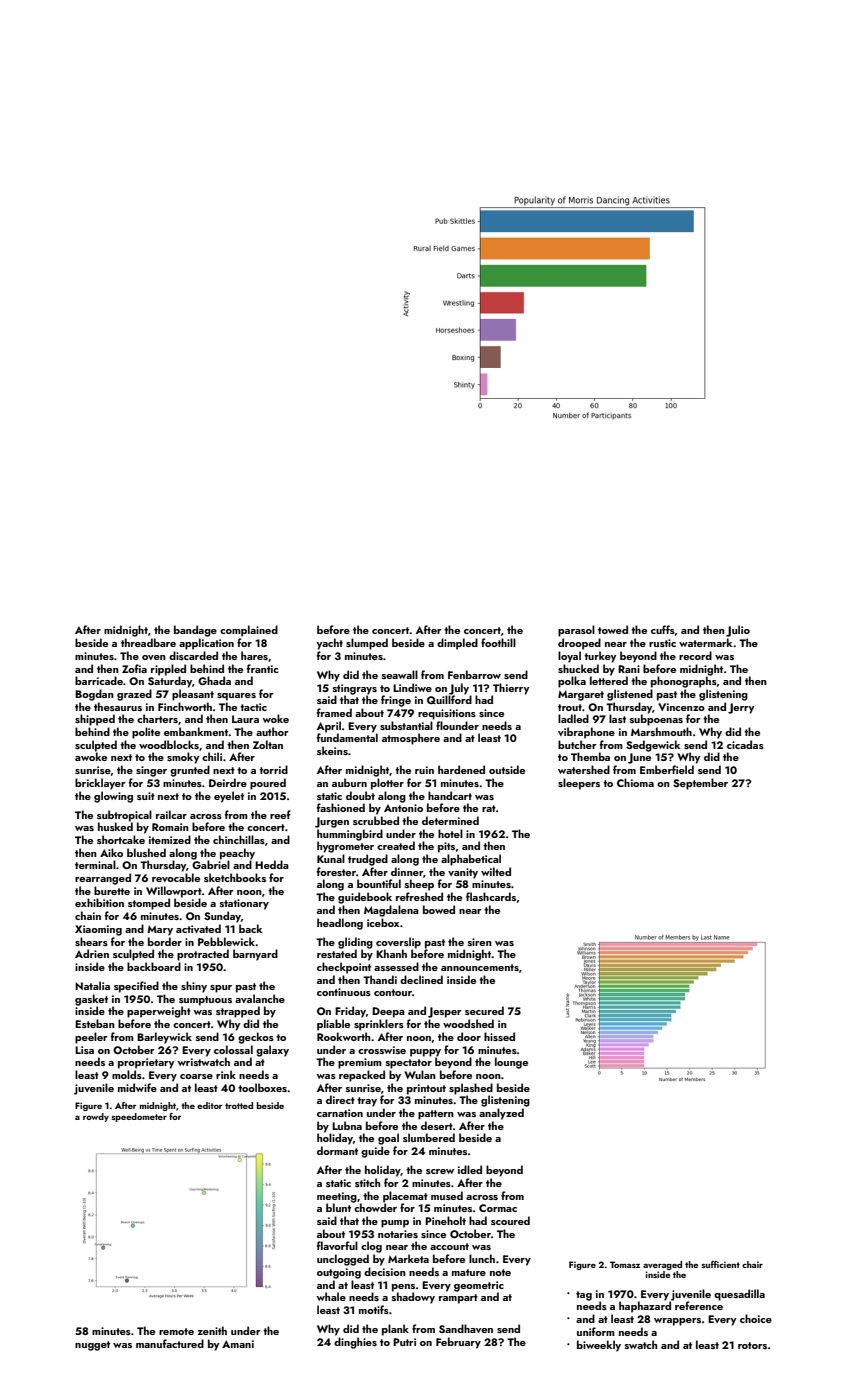 The width and height of the document is (849, 1400). I want to click on hardened, so click(461, 769).
